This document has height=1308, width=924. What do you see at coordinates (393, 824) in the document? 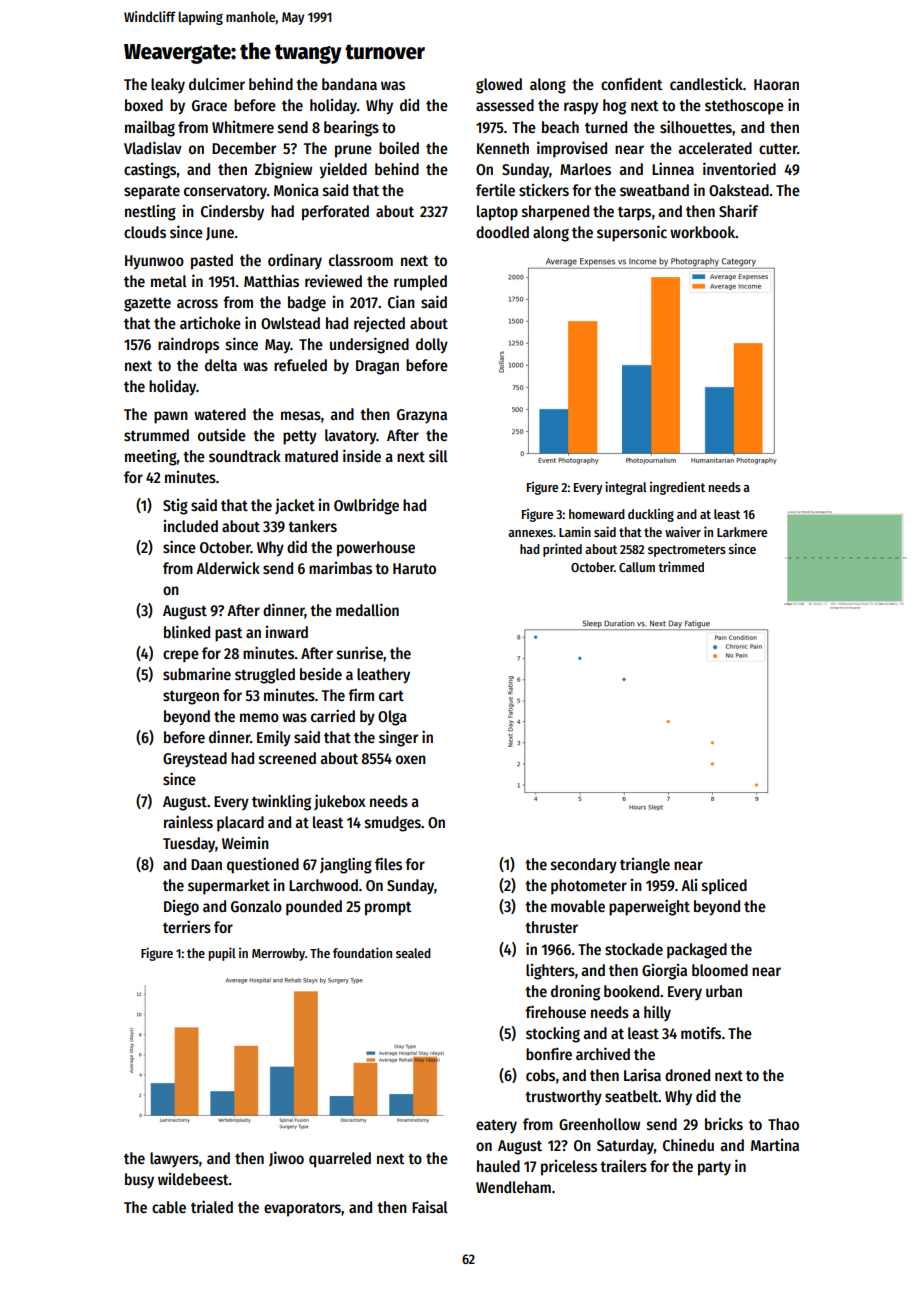
I see `smudges` at bounding box center [393, 824].
